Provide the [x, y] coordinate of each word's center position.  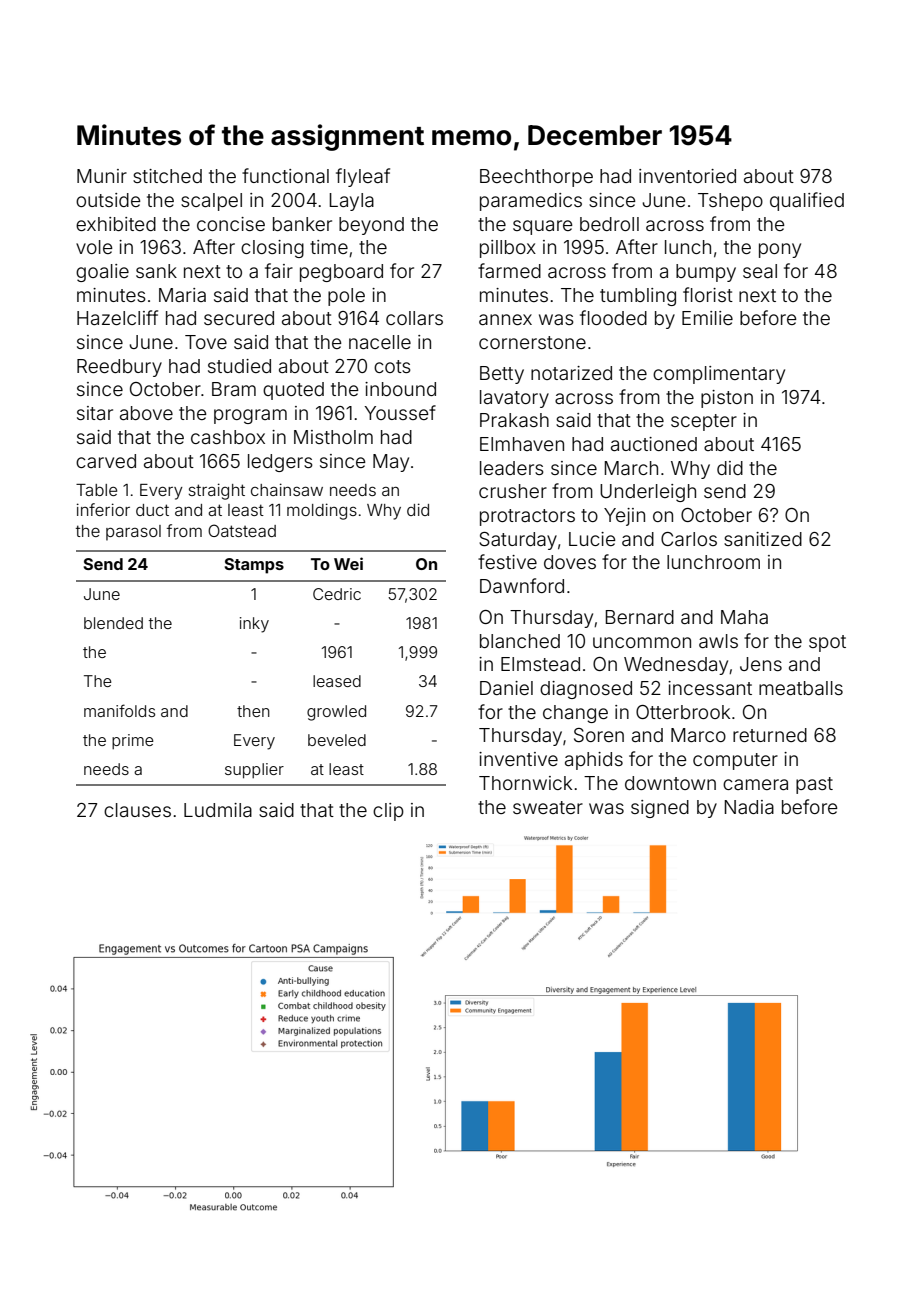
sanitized [763, 539]
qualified [807, 201]
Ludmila [218, 810]
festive [507, 561]
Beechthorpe [536, 178]
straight [217, 491]
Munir [102, 176]
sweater [548, 807]
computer [735, 761]
